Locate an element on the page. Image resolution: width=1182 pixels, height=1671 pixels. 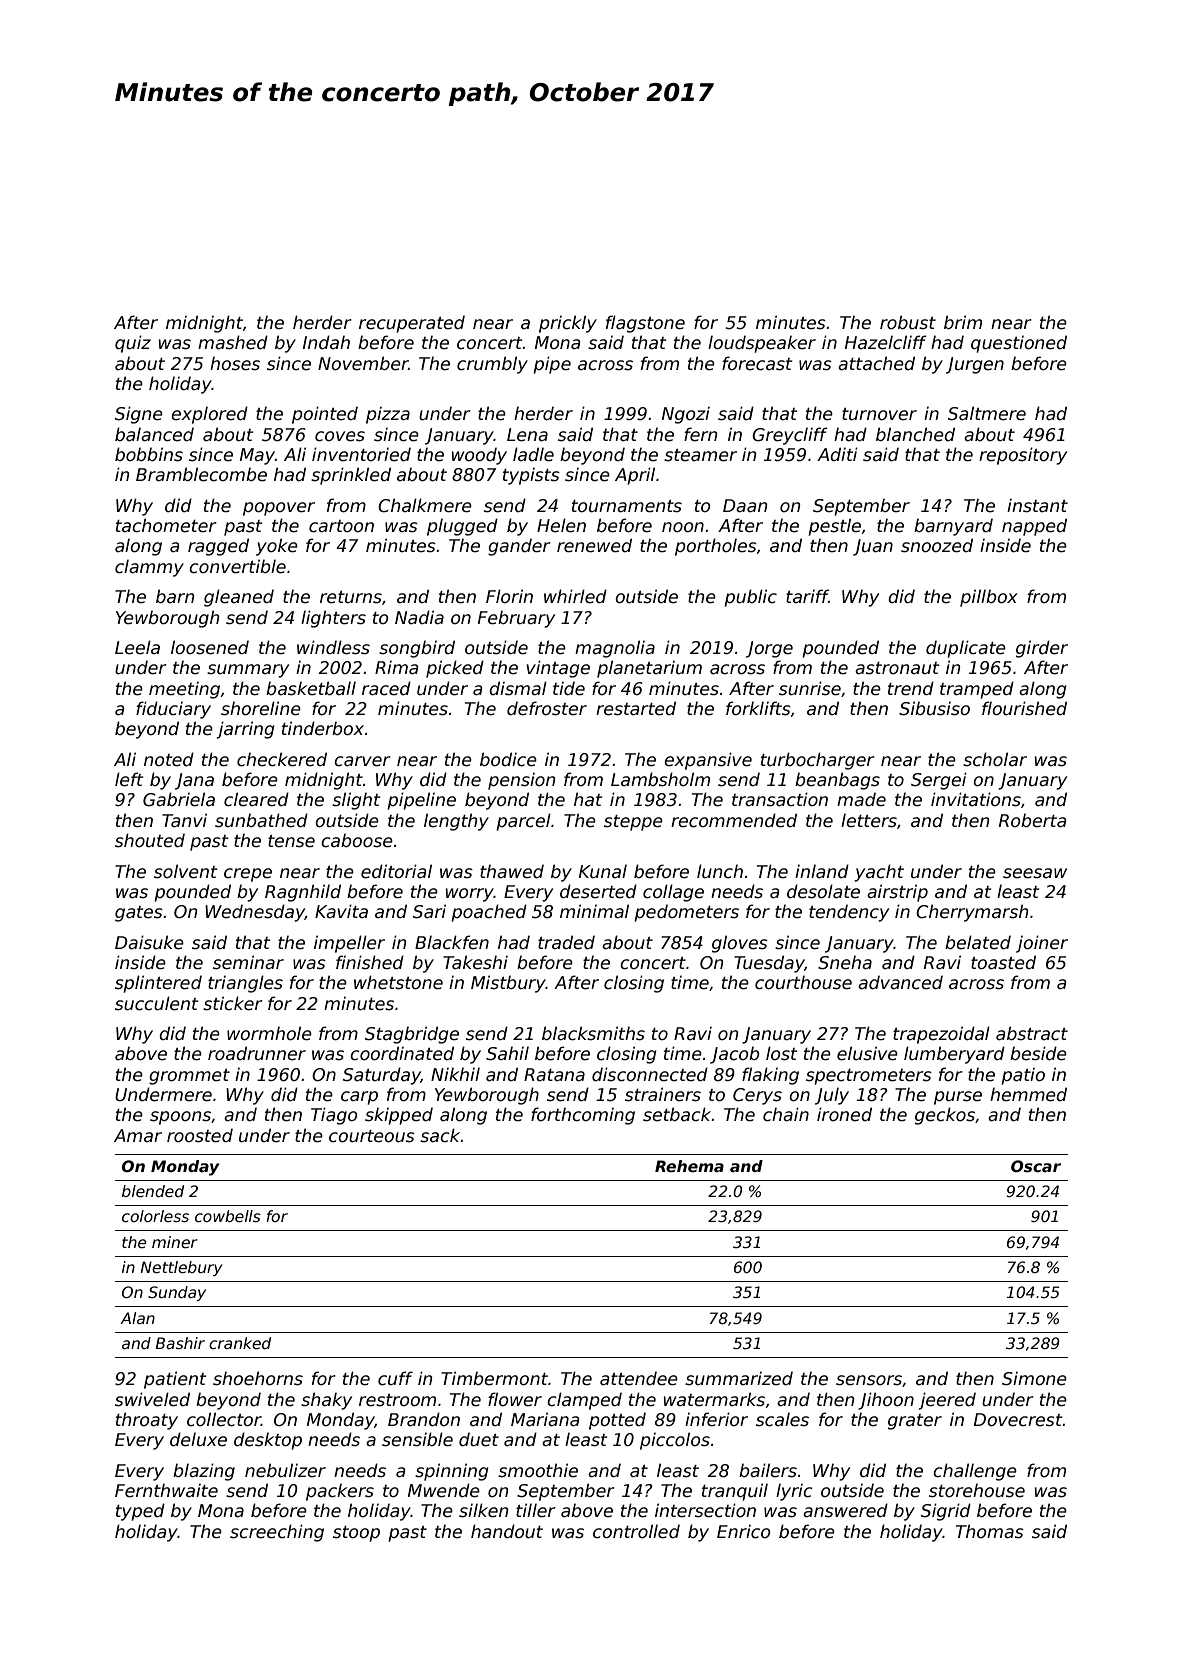
attendee is located at coordinates (639, 1378).
